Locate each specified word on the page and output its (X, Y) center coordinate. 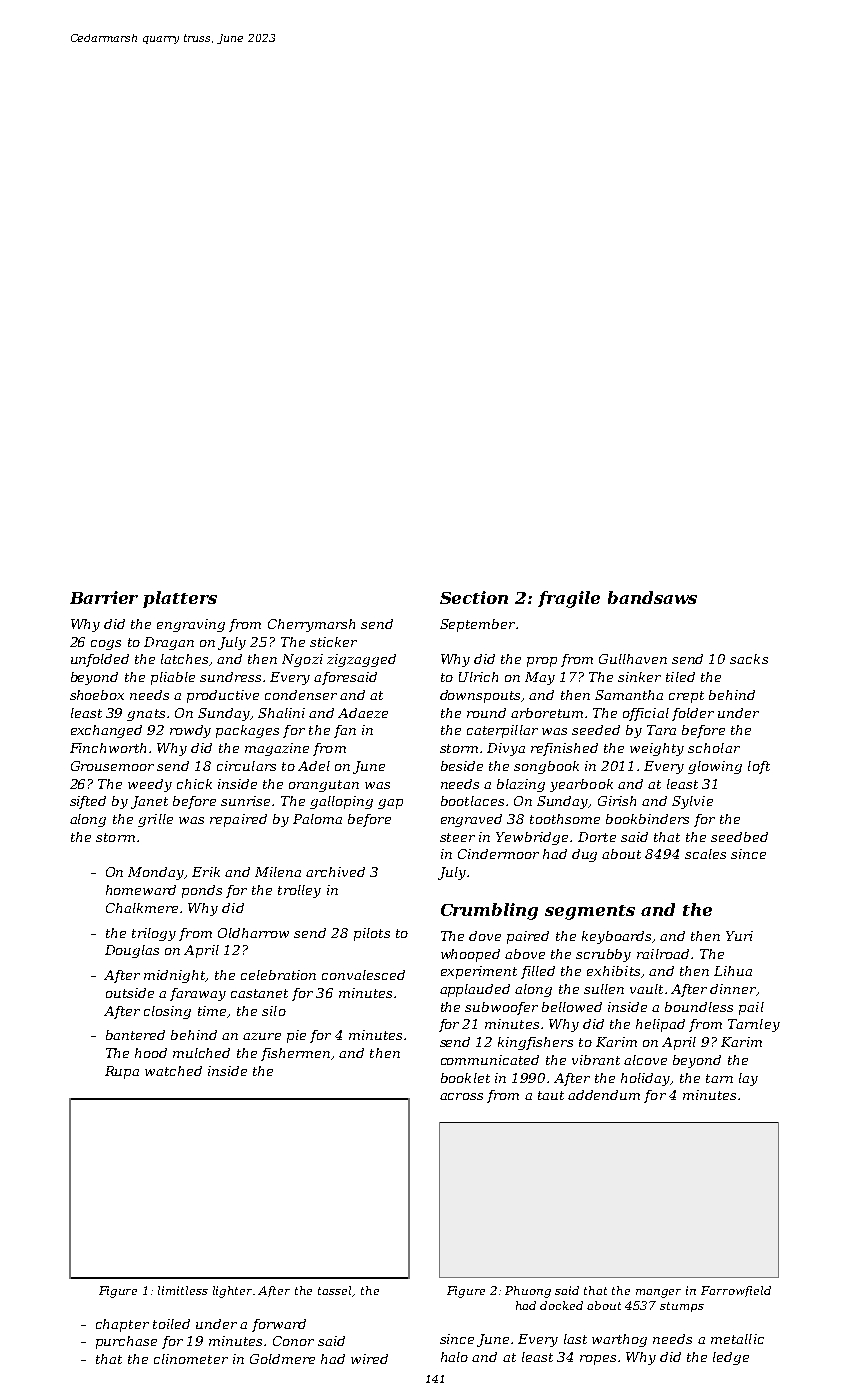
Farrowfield (736, 1291)
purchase (126, 1342)
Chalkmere (142, 908)
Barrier (104, 597)
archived (335, 872)
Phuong (528, 1292)
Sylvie (692, 802)
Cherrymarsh (311, 625)
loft (759, 767)
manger (658, 1293)
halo (454, 1357)
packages (247, 731)
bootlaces (472, 801)
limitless (183, 1290)
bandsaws (652, 597)
